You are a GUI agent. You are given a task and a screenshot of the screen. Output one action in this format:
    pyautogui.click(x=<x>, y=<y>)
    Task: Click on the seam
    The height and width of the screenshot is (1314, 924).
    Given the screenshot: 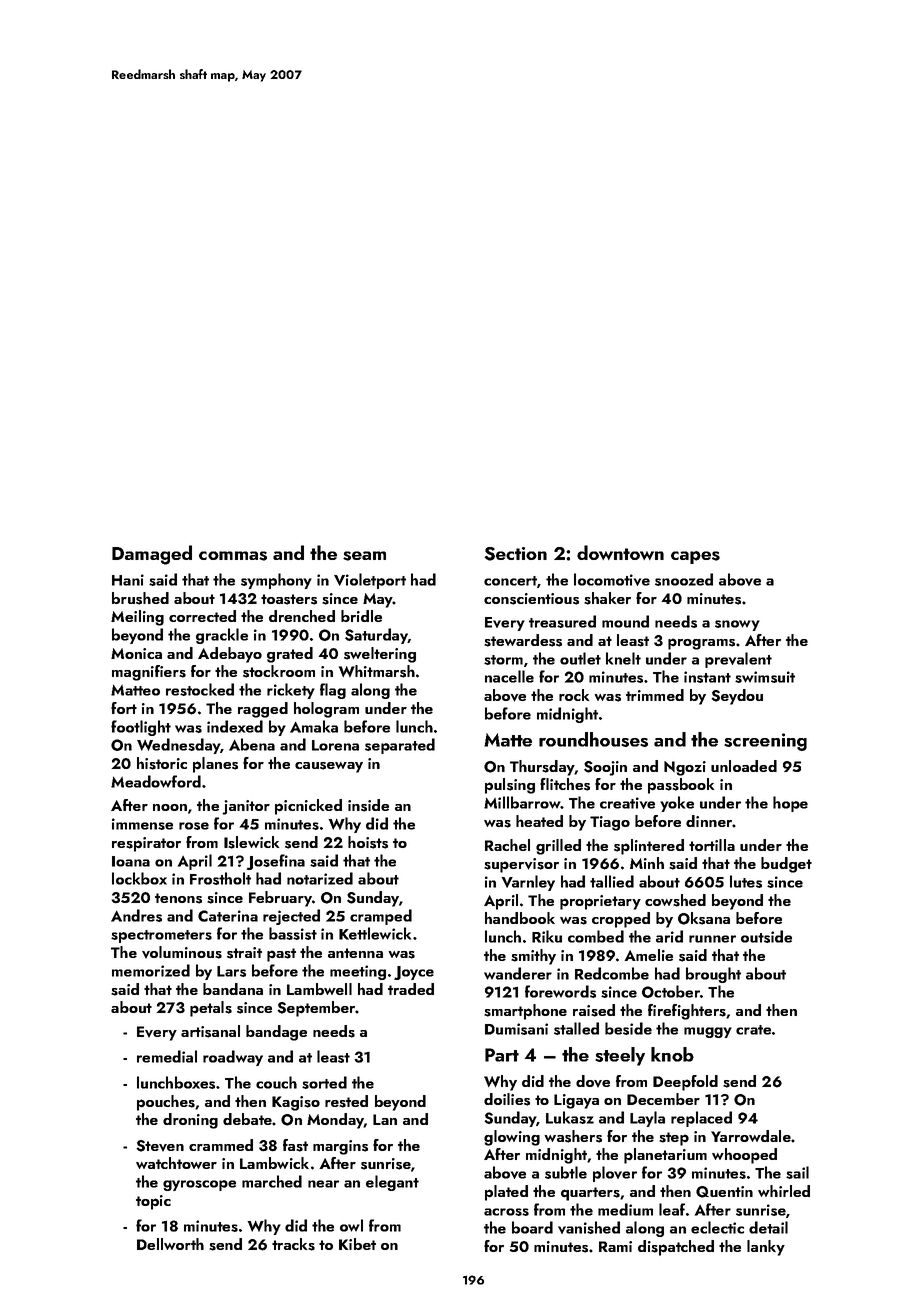 What is the action you would take?
    pyautogui.click(x=364, y=556)
